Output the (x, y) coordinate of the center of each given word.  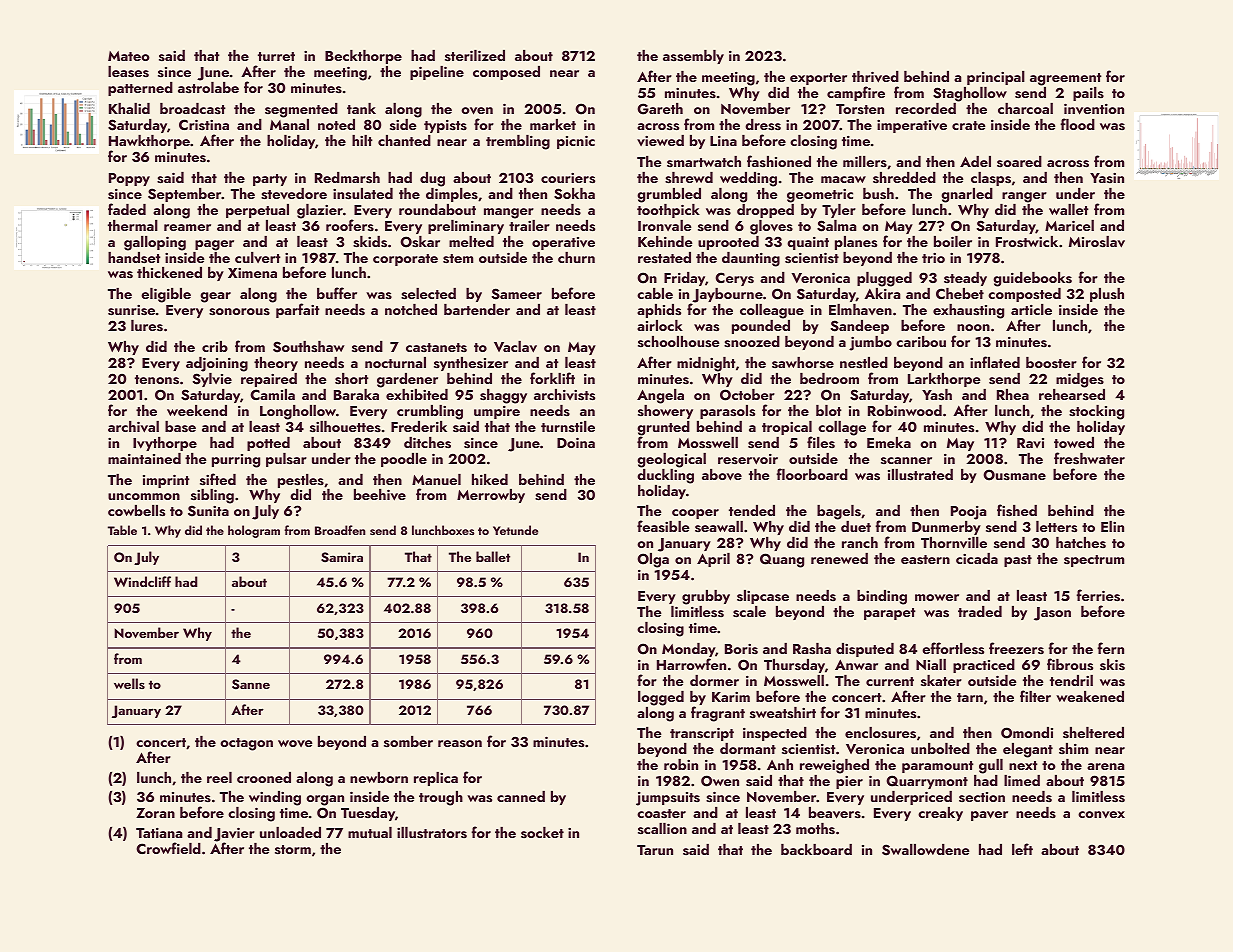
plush (1107, 295)
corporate (405, 260)
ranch (860, 542)
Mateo (129, 56)
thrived (875, 77)
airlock (660, 325)
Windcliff (142, 581)
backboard (816, 849)
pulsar (286, 460)
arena (1105, 766)
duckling (665, 476)
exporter (818, 79)
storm (293, 849)
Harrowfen (691, 664)
